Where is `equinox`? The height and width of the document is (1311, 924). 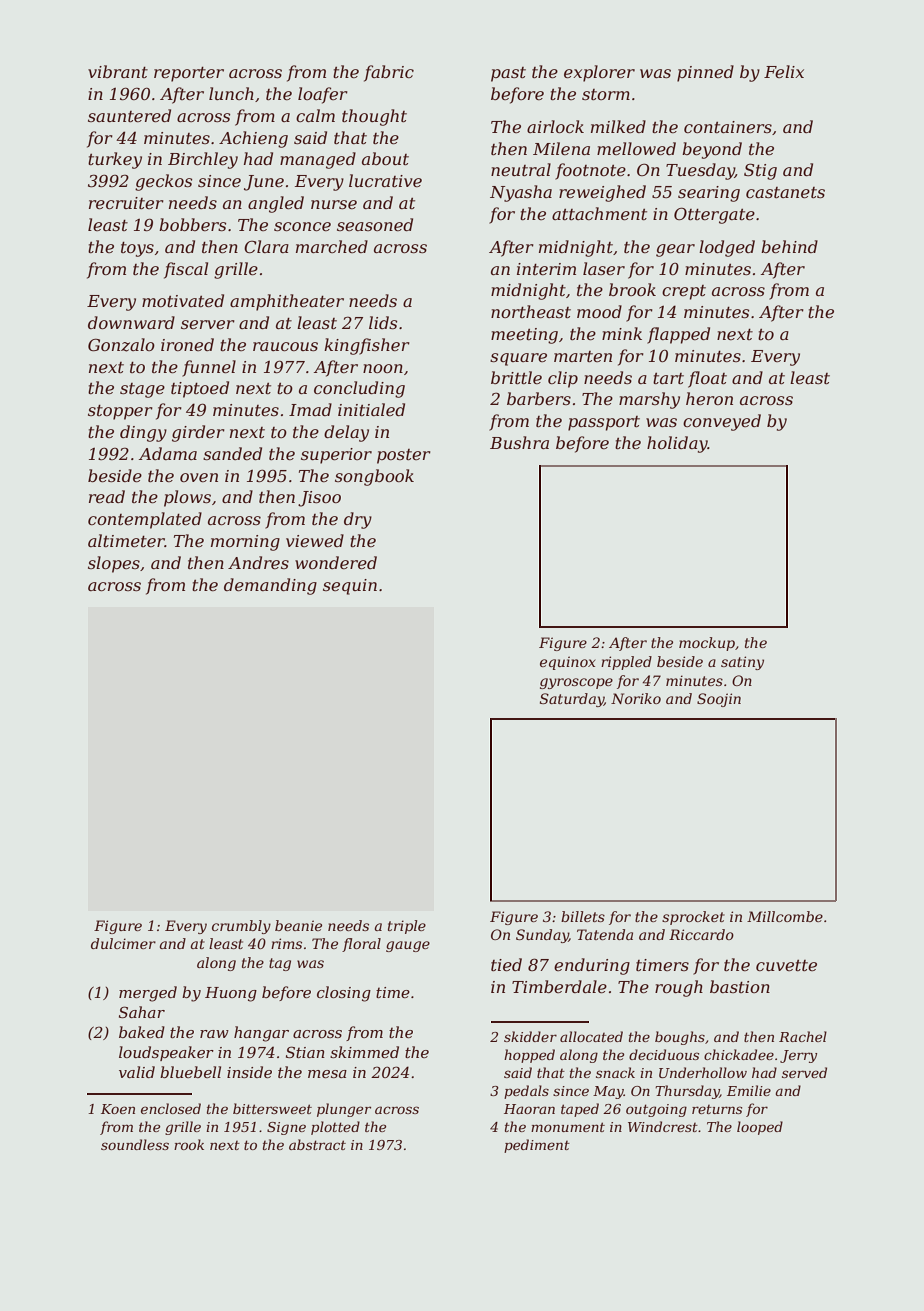
equinox is located at coordinates (567, 663).
